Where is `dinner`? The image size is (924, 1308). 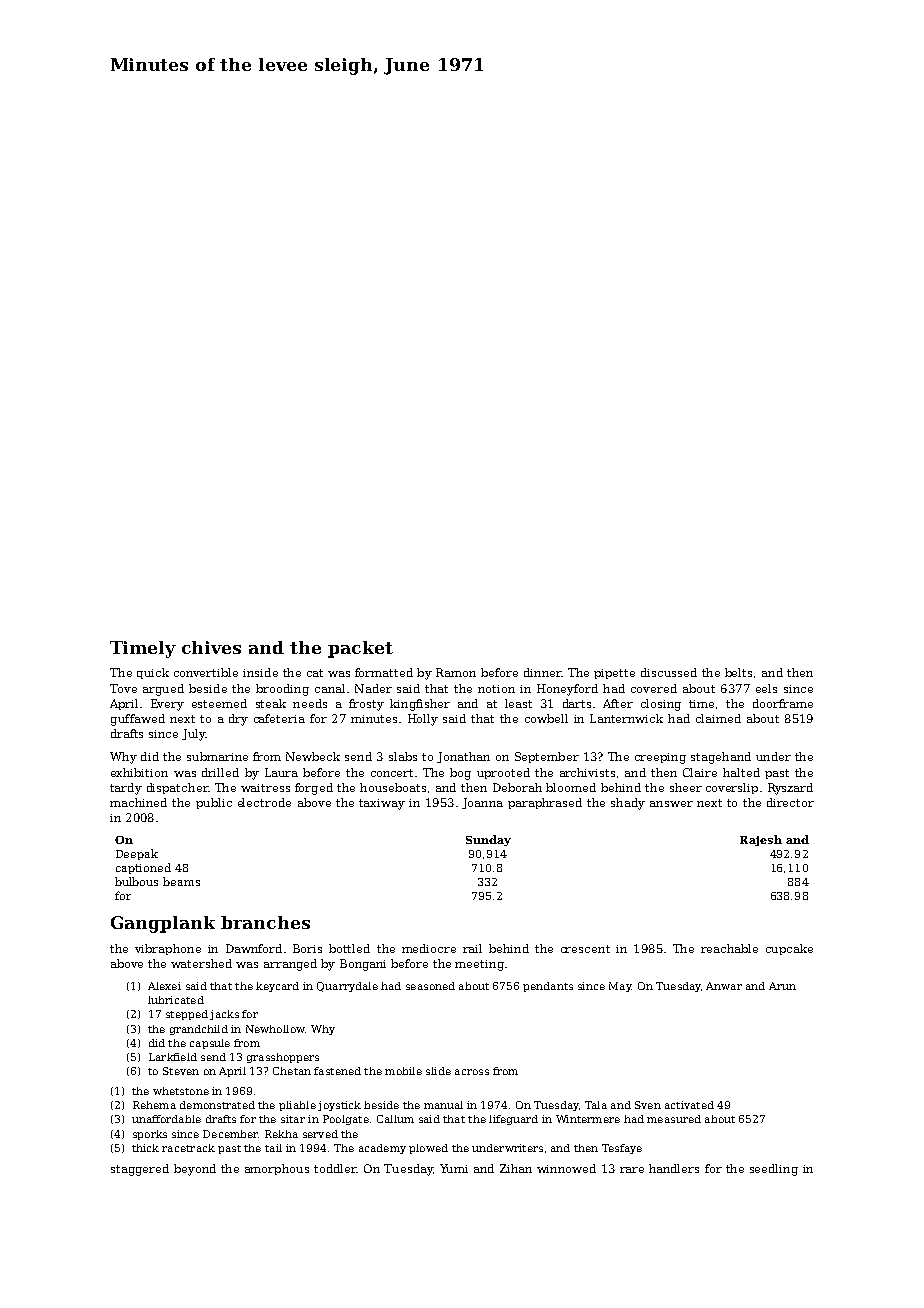
dinner is located at coordinates (543, 672).
